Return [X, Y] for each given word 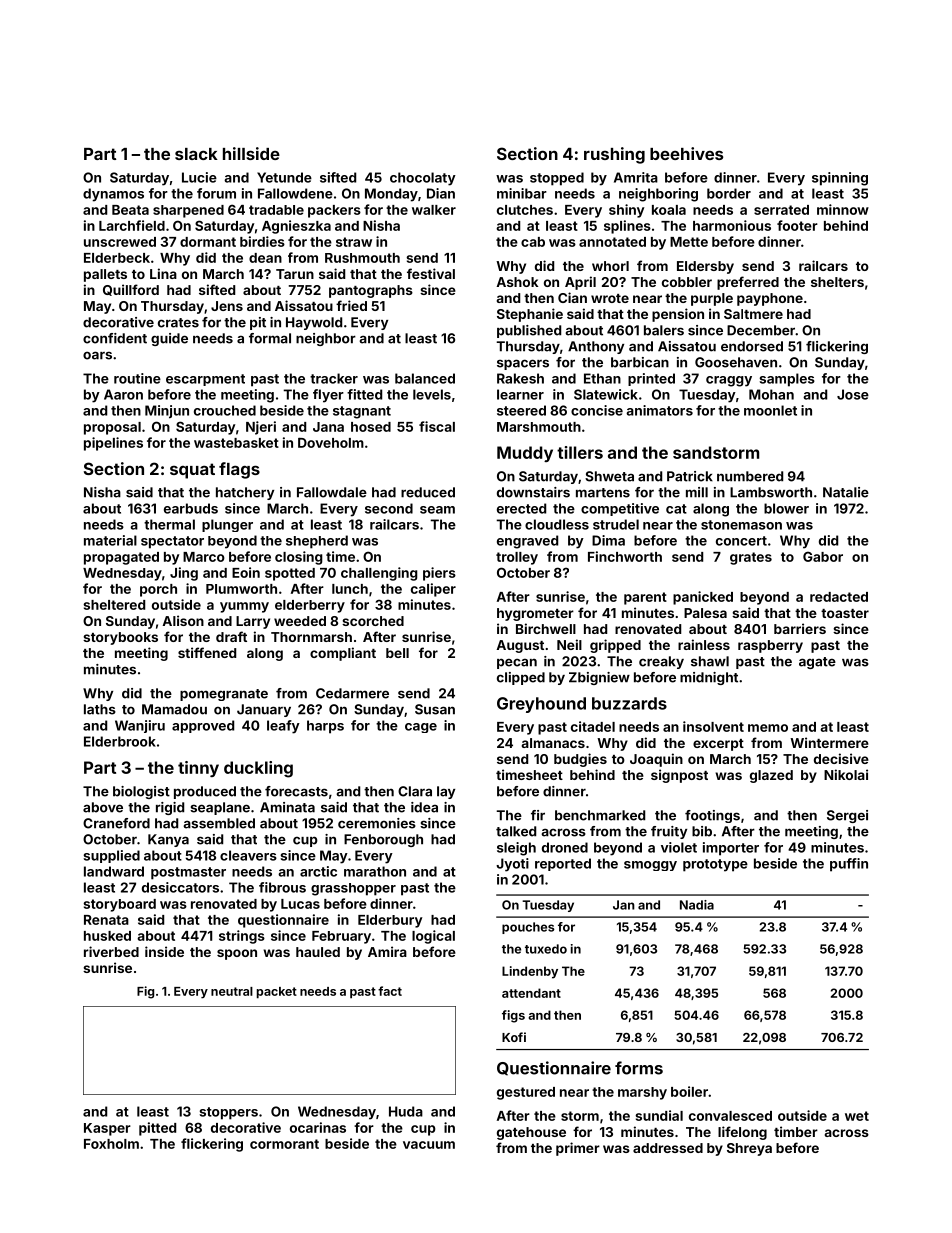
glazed [771, 776]
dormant [208, 242]
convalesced [730, 1116]
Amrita [636, 177]
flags [239, 470]
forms [639, 1068]
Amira [387, 951]
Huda [406, 1111]
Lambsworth [771, 492]
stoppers [229, 1113]
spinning [840, 179]
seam [437, 510]
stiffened [207, 652]
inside [164, 951]
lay [446, 792]
